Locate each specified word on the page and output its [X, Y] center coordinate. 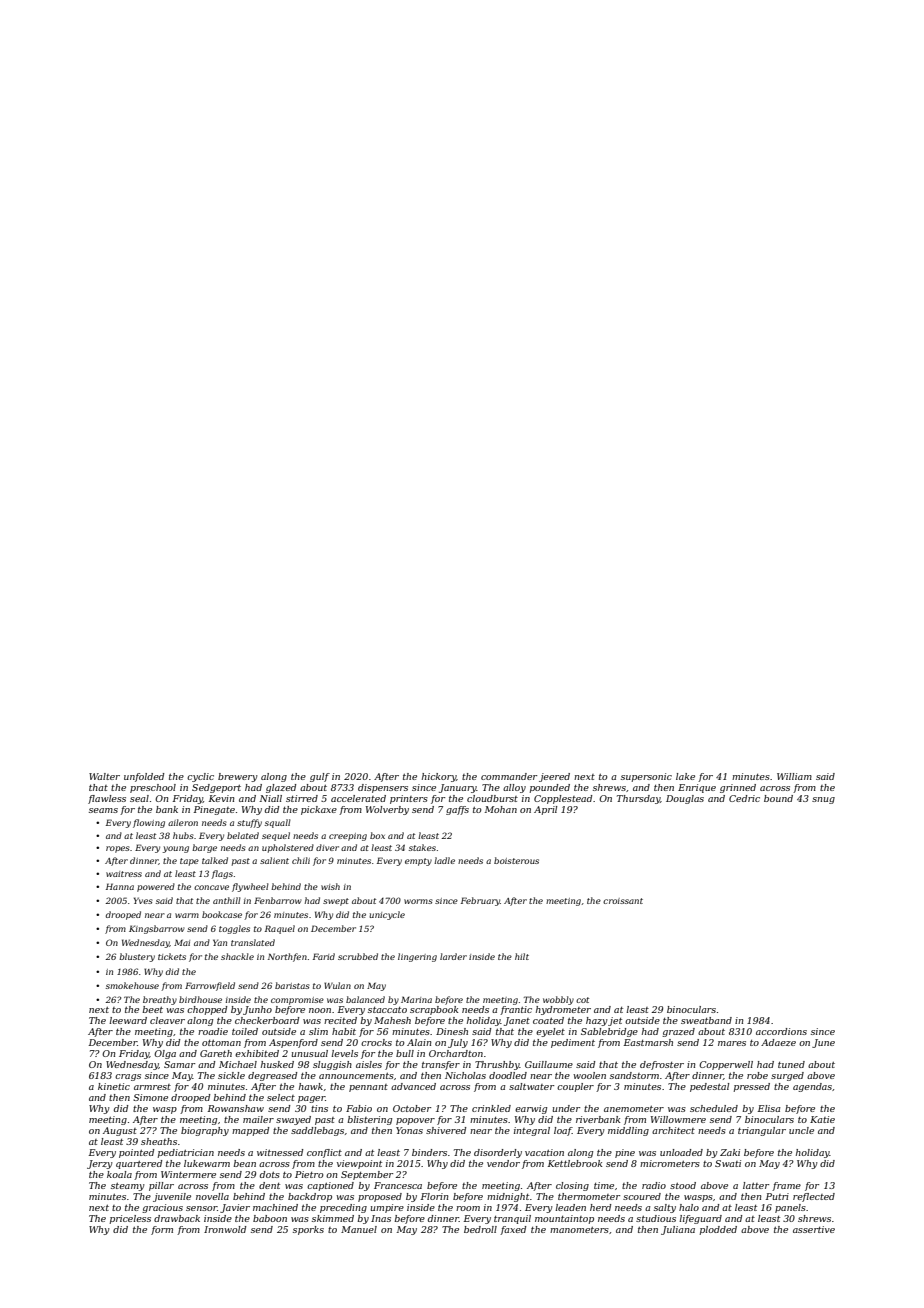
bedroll [480, 1229]
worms [418, 901]
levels [344, 1053]
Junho [257, 1010]
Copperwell [726, 1065]
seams [103, 810]
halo [689, 1207]
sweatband [706, 1020]
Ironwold [225, 1229]
